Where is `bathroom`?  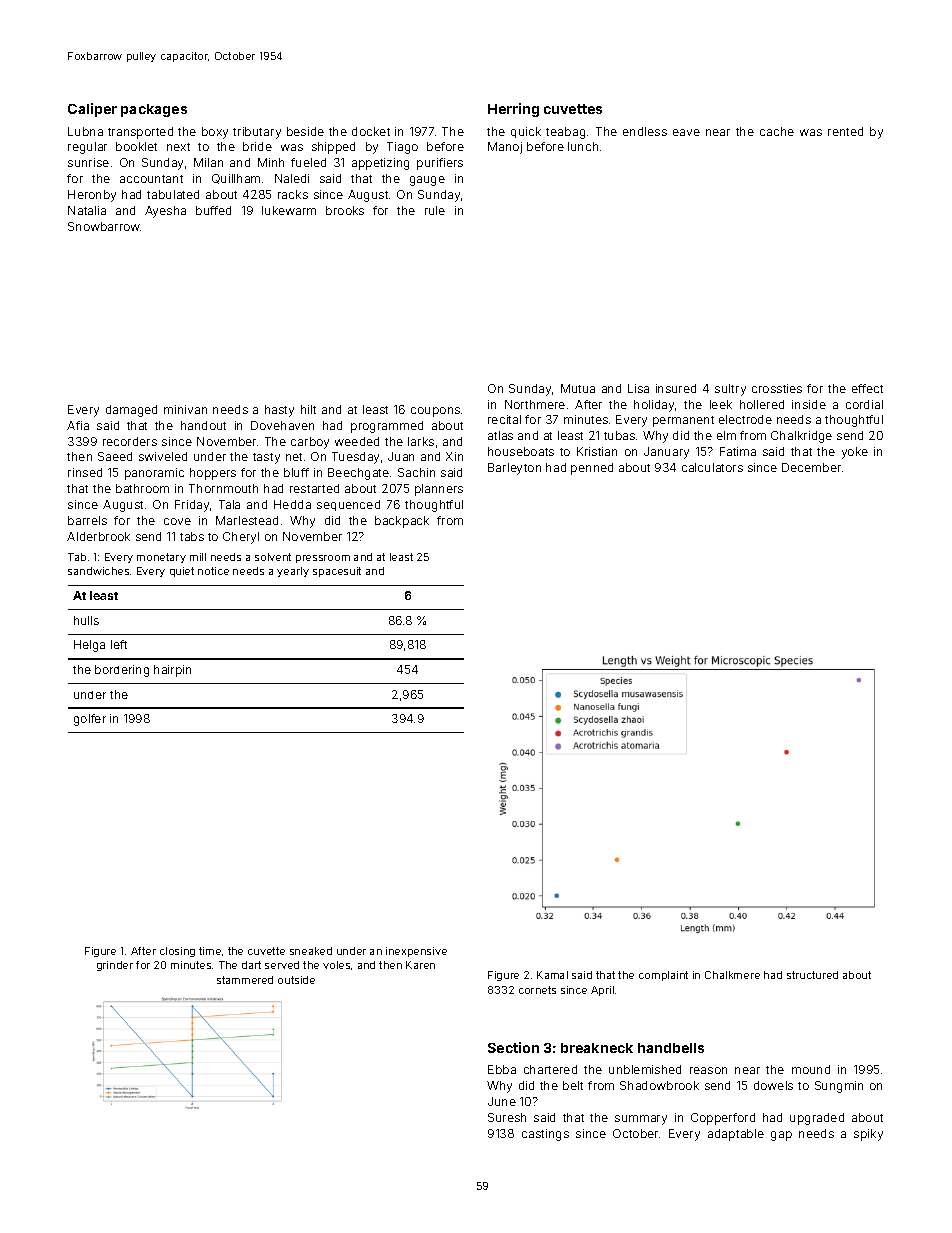 bathroom is located at coordinates (142, 488).
